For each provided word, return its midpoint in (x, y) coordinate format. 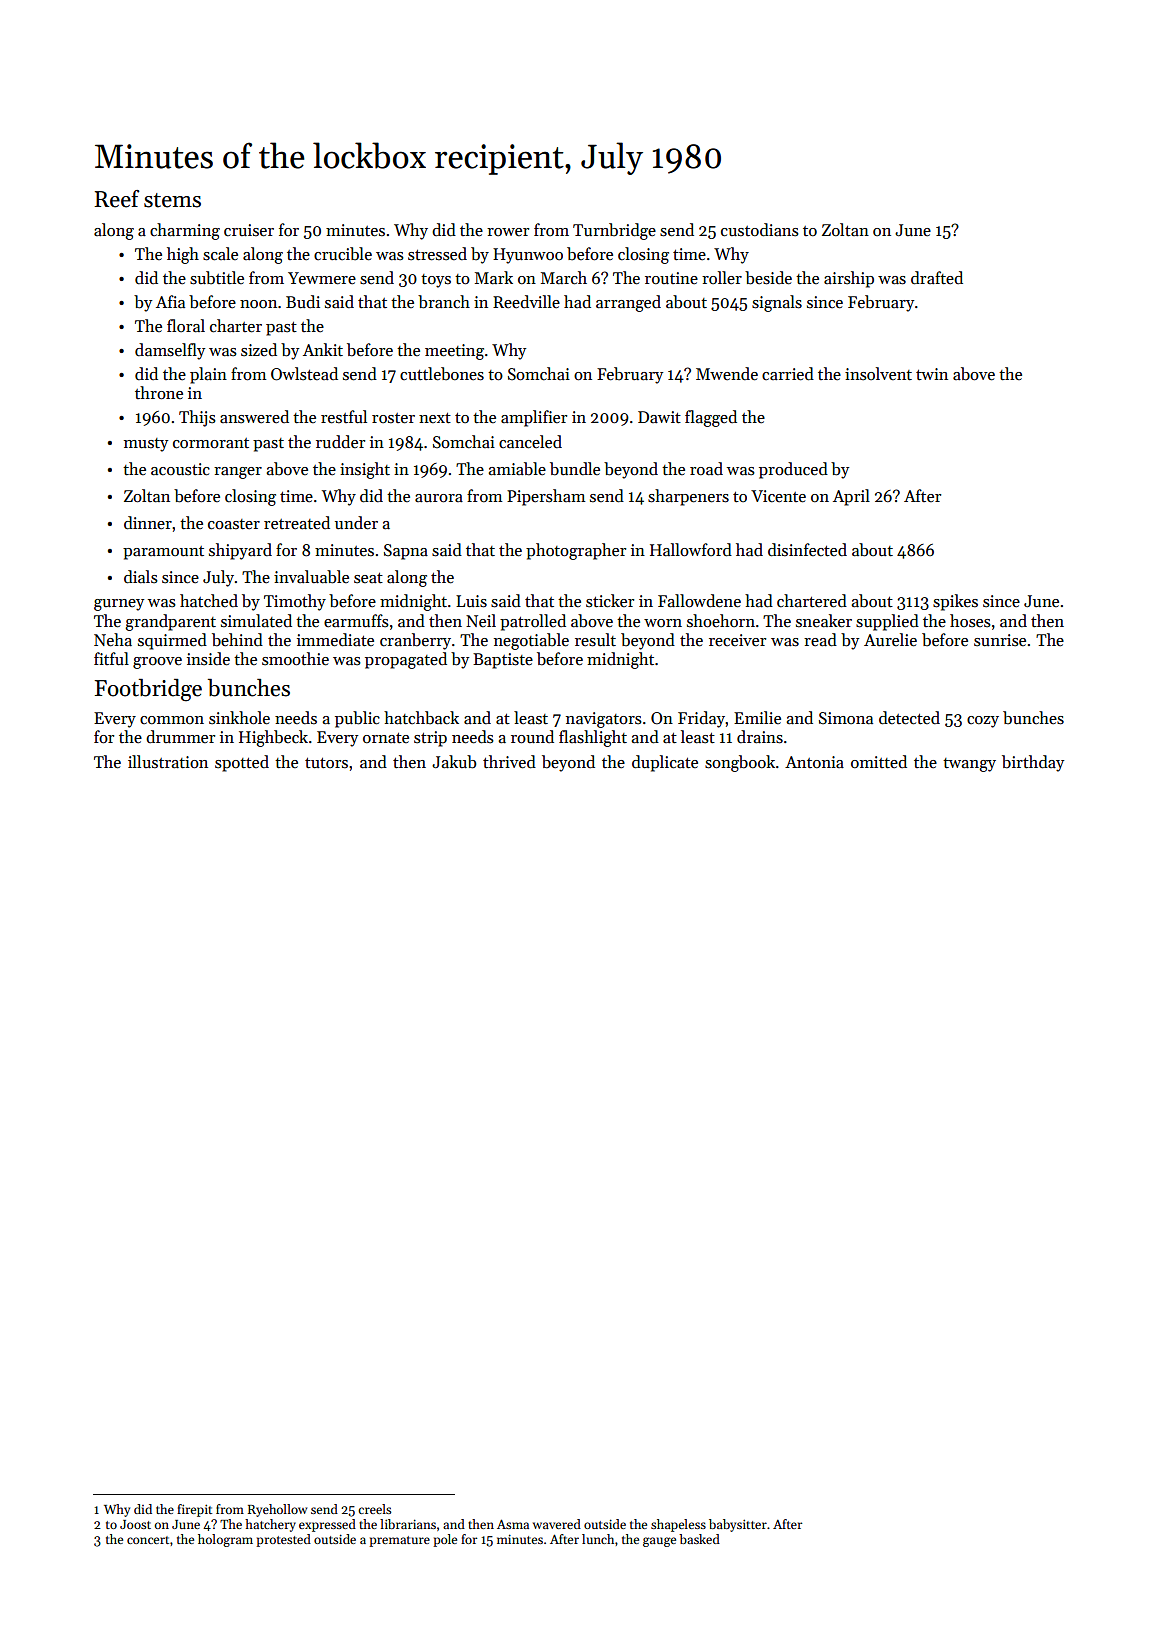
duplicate (665, 763)
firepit (194, 1510)
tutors (326, 763)
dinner (148, 523)
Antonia (814, 762)
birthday (1033, 763)
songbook (740, 763)
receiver (737, 640)
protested (283, 1540)
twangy (969, 765)
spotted (242, 763)
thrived (509, 762)
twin (932, 374)
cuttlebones (442, 374)
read (820, 640)
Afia (170, 302)
